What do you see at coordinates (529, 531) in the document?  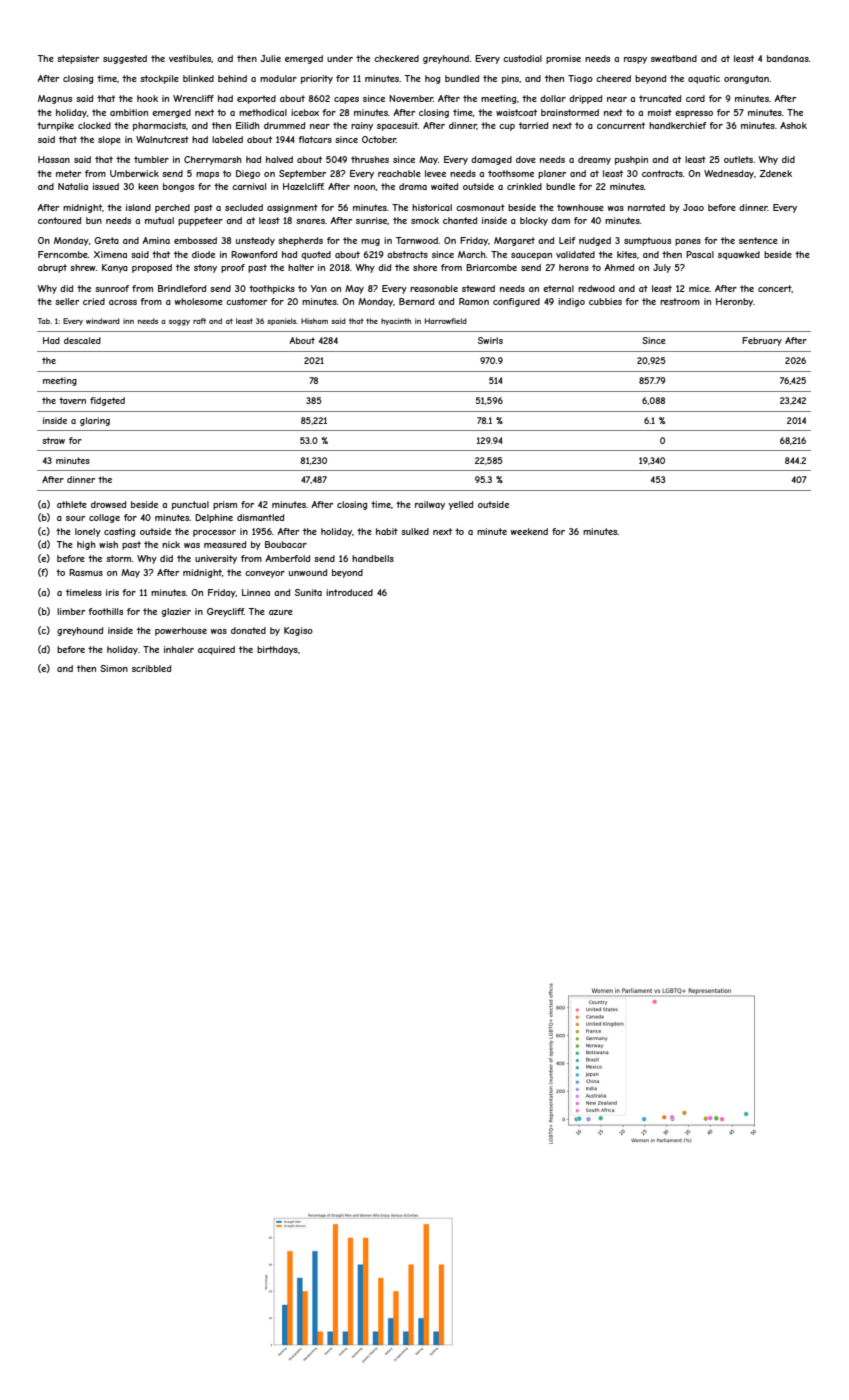 I see `weekend` at bounding box center [529, 531].
